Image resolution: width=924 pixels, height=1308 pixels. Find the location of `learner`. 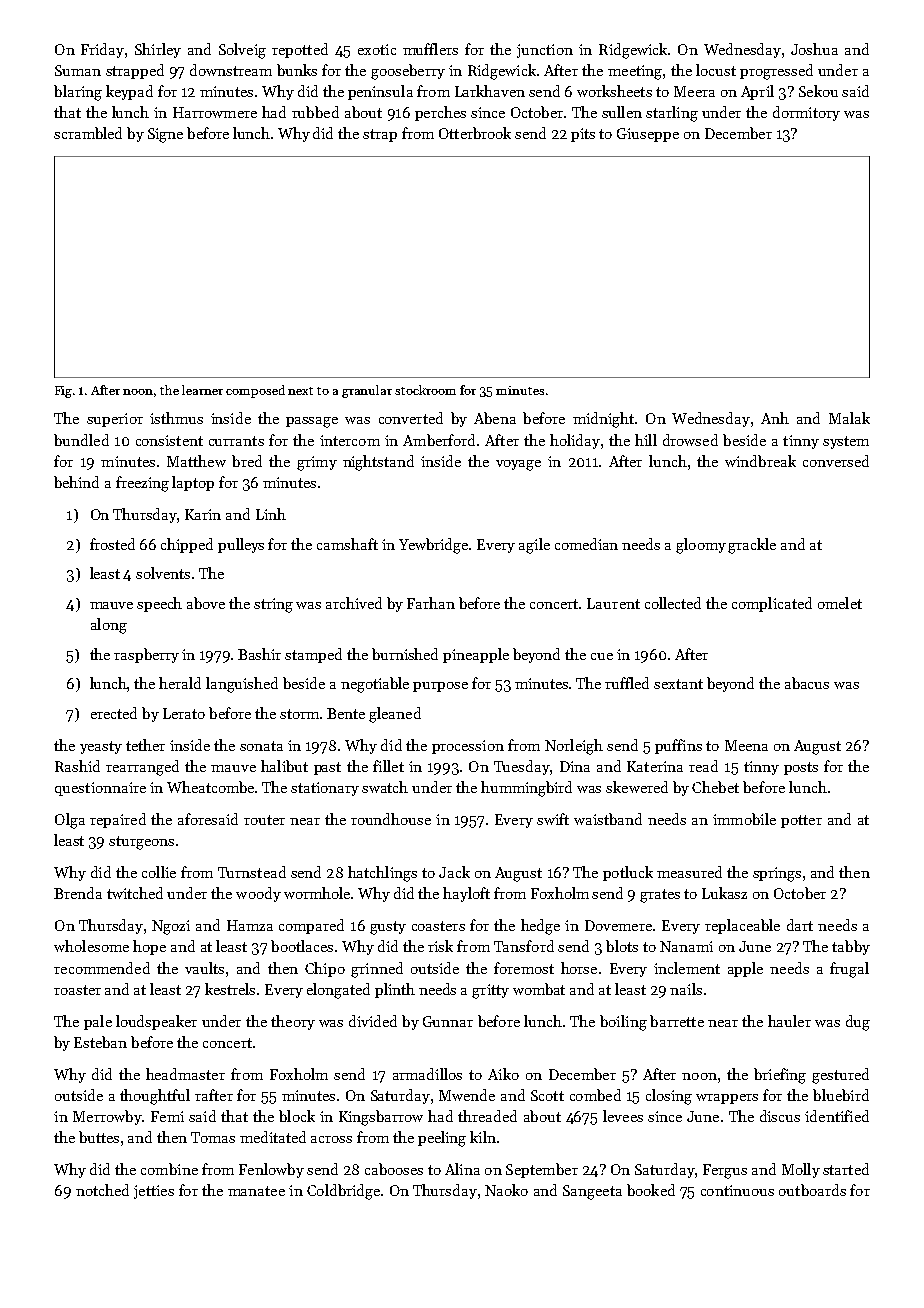

learner is located at coordinates (202, 390).
